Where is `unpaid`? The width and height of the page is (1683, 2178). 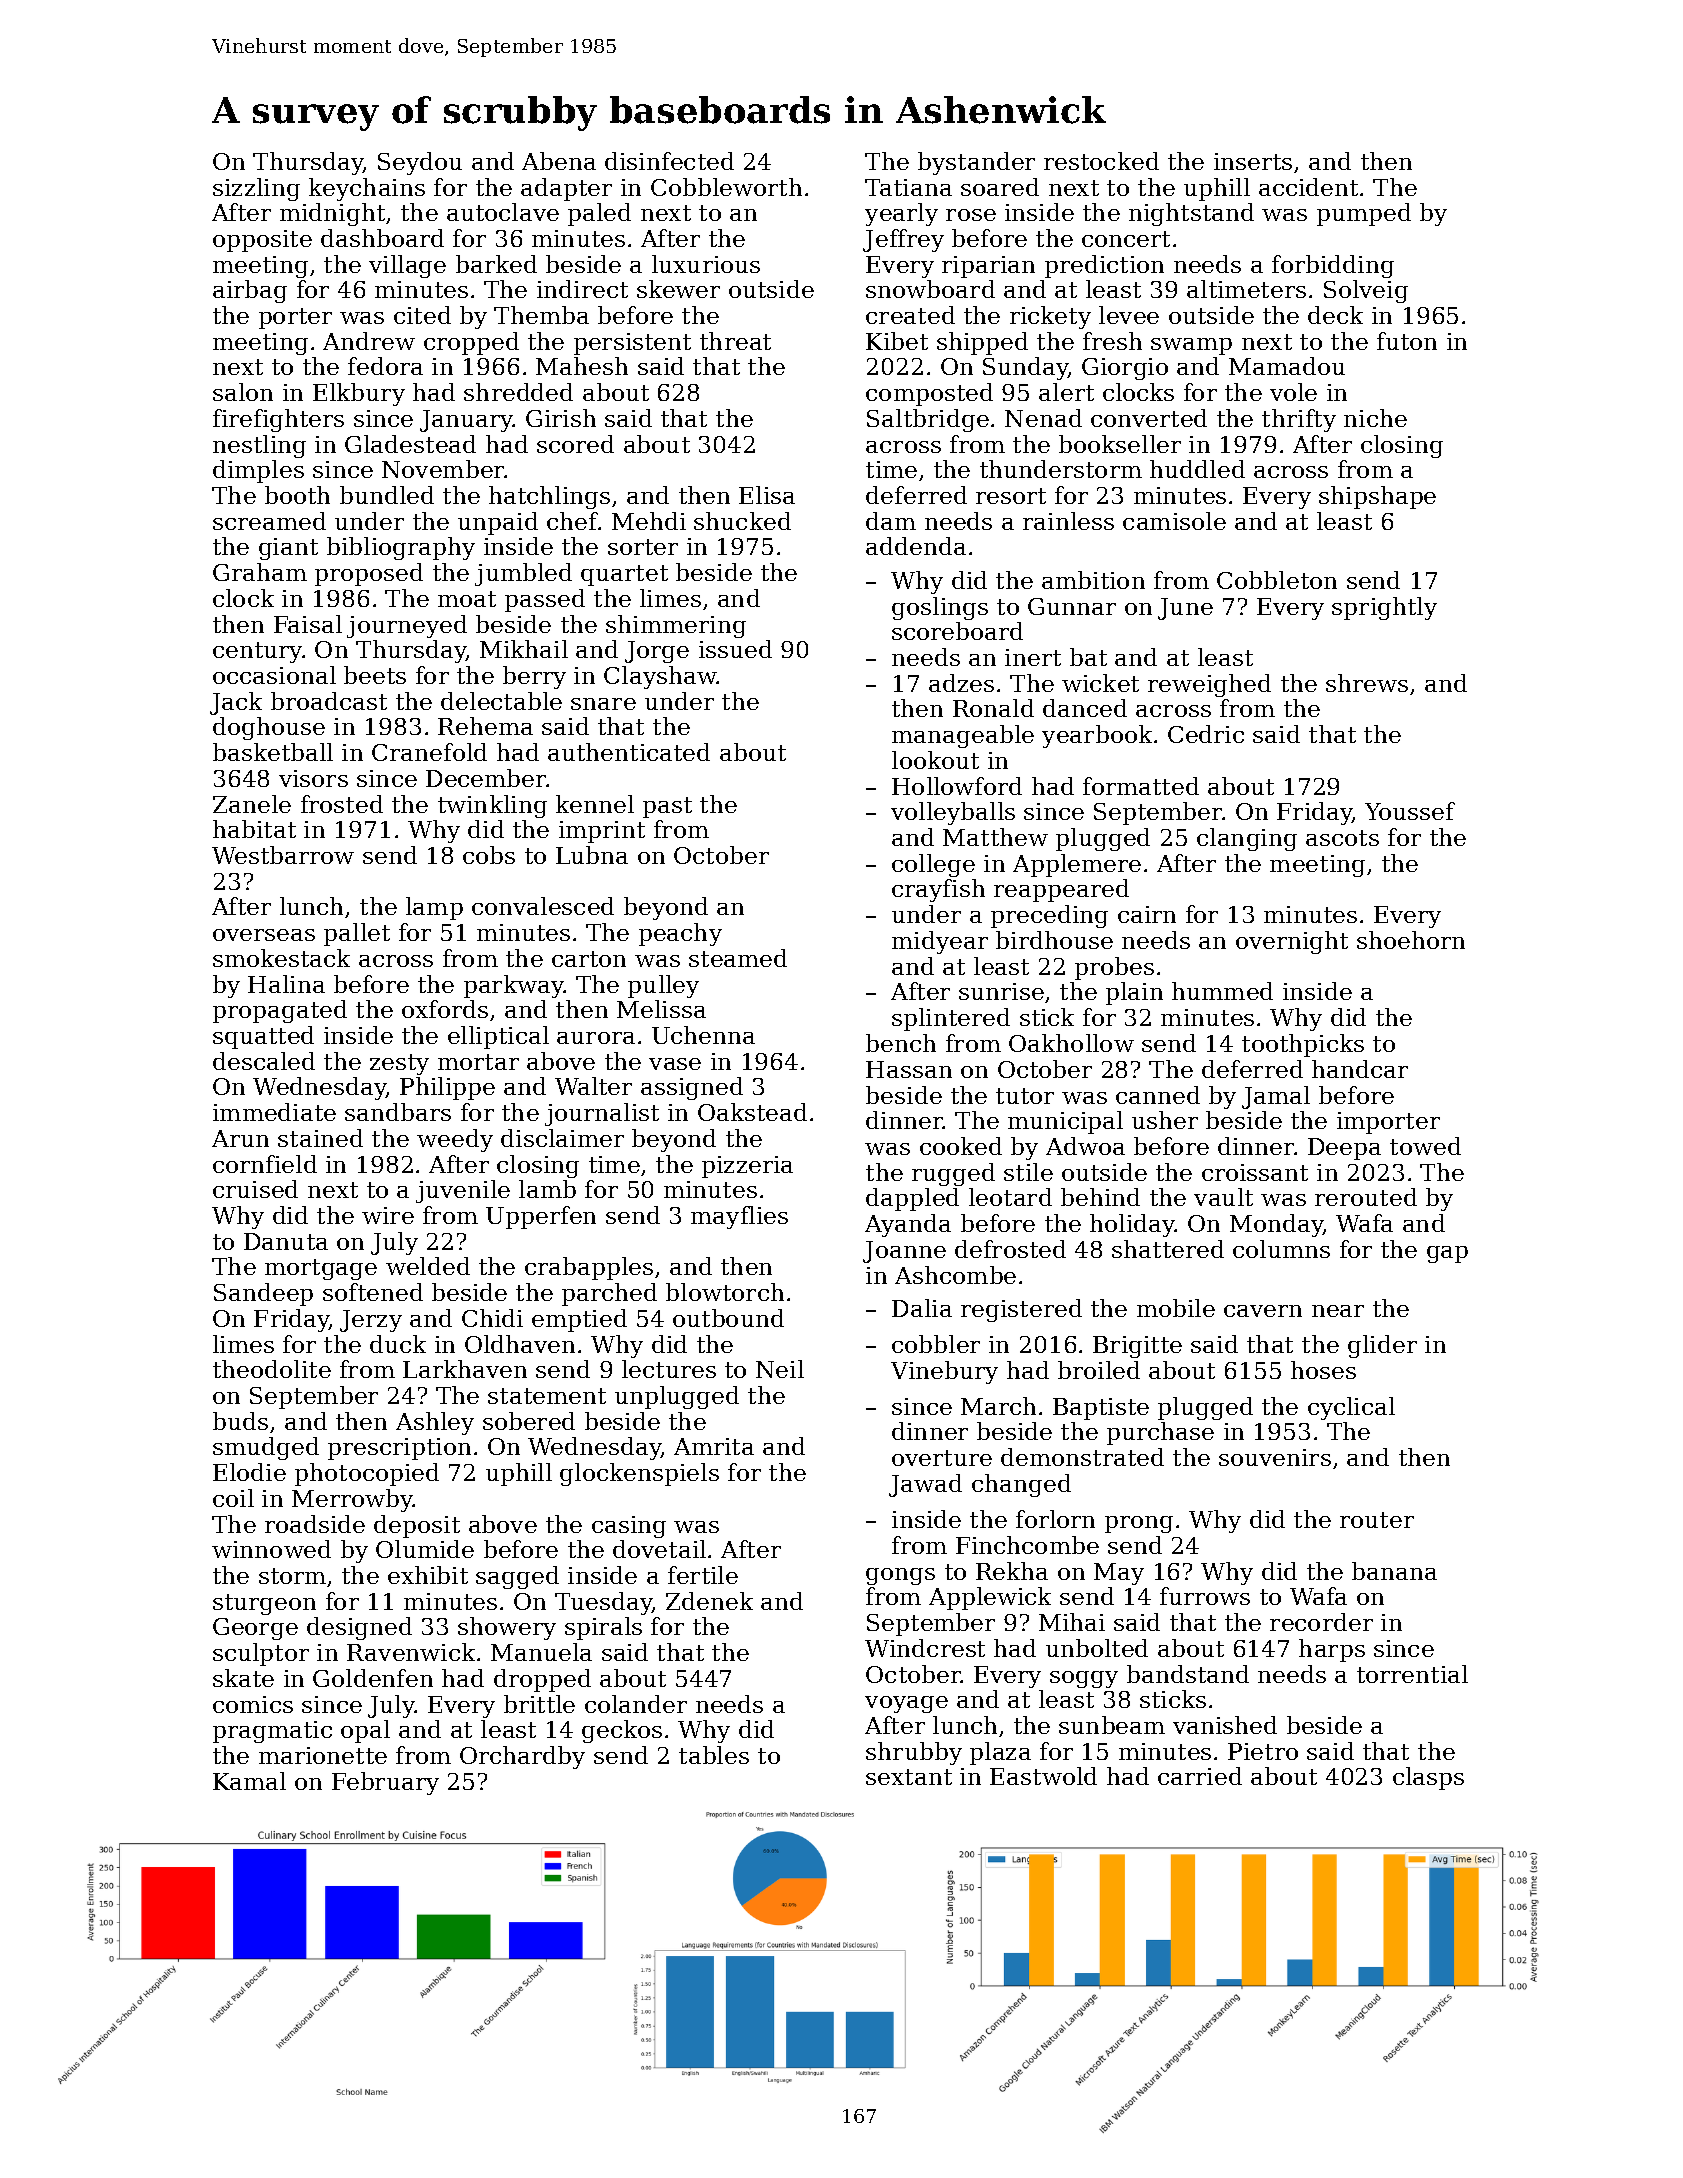 unpaid is located at coordinates (498, 523).
